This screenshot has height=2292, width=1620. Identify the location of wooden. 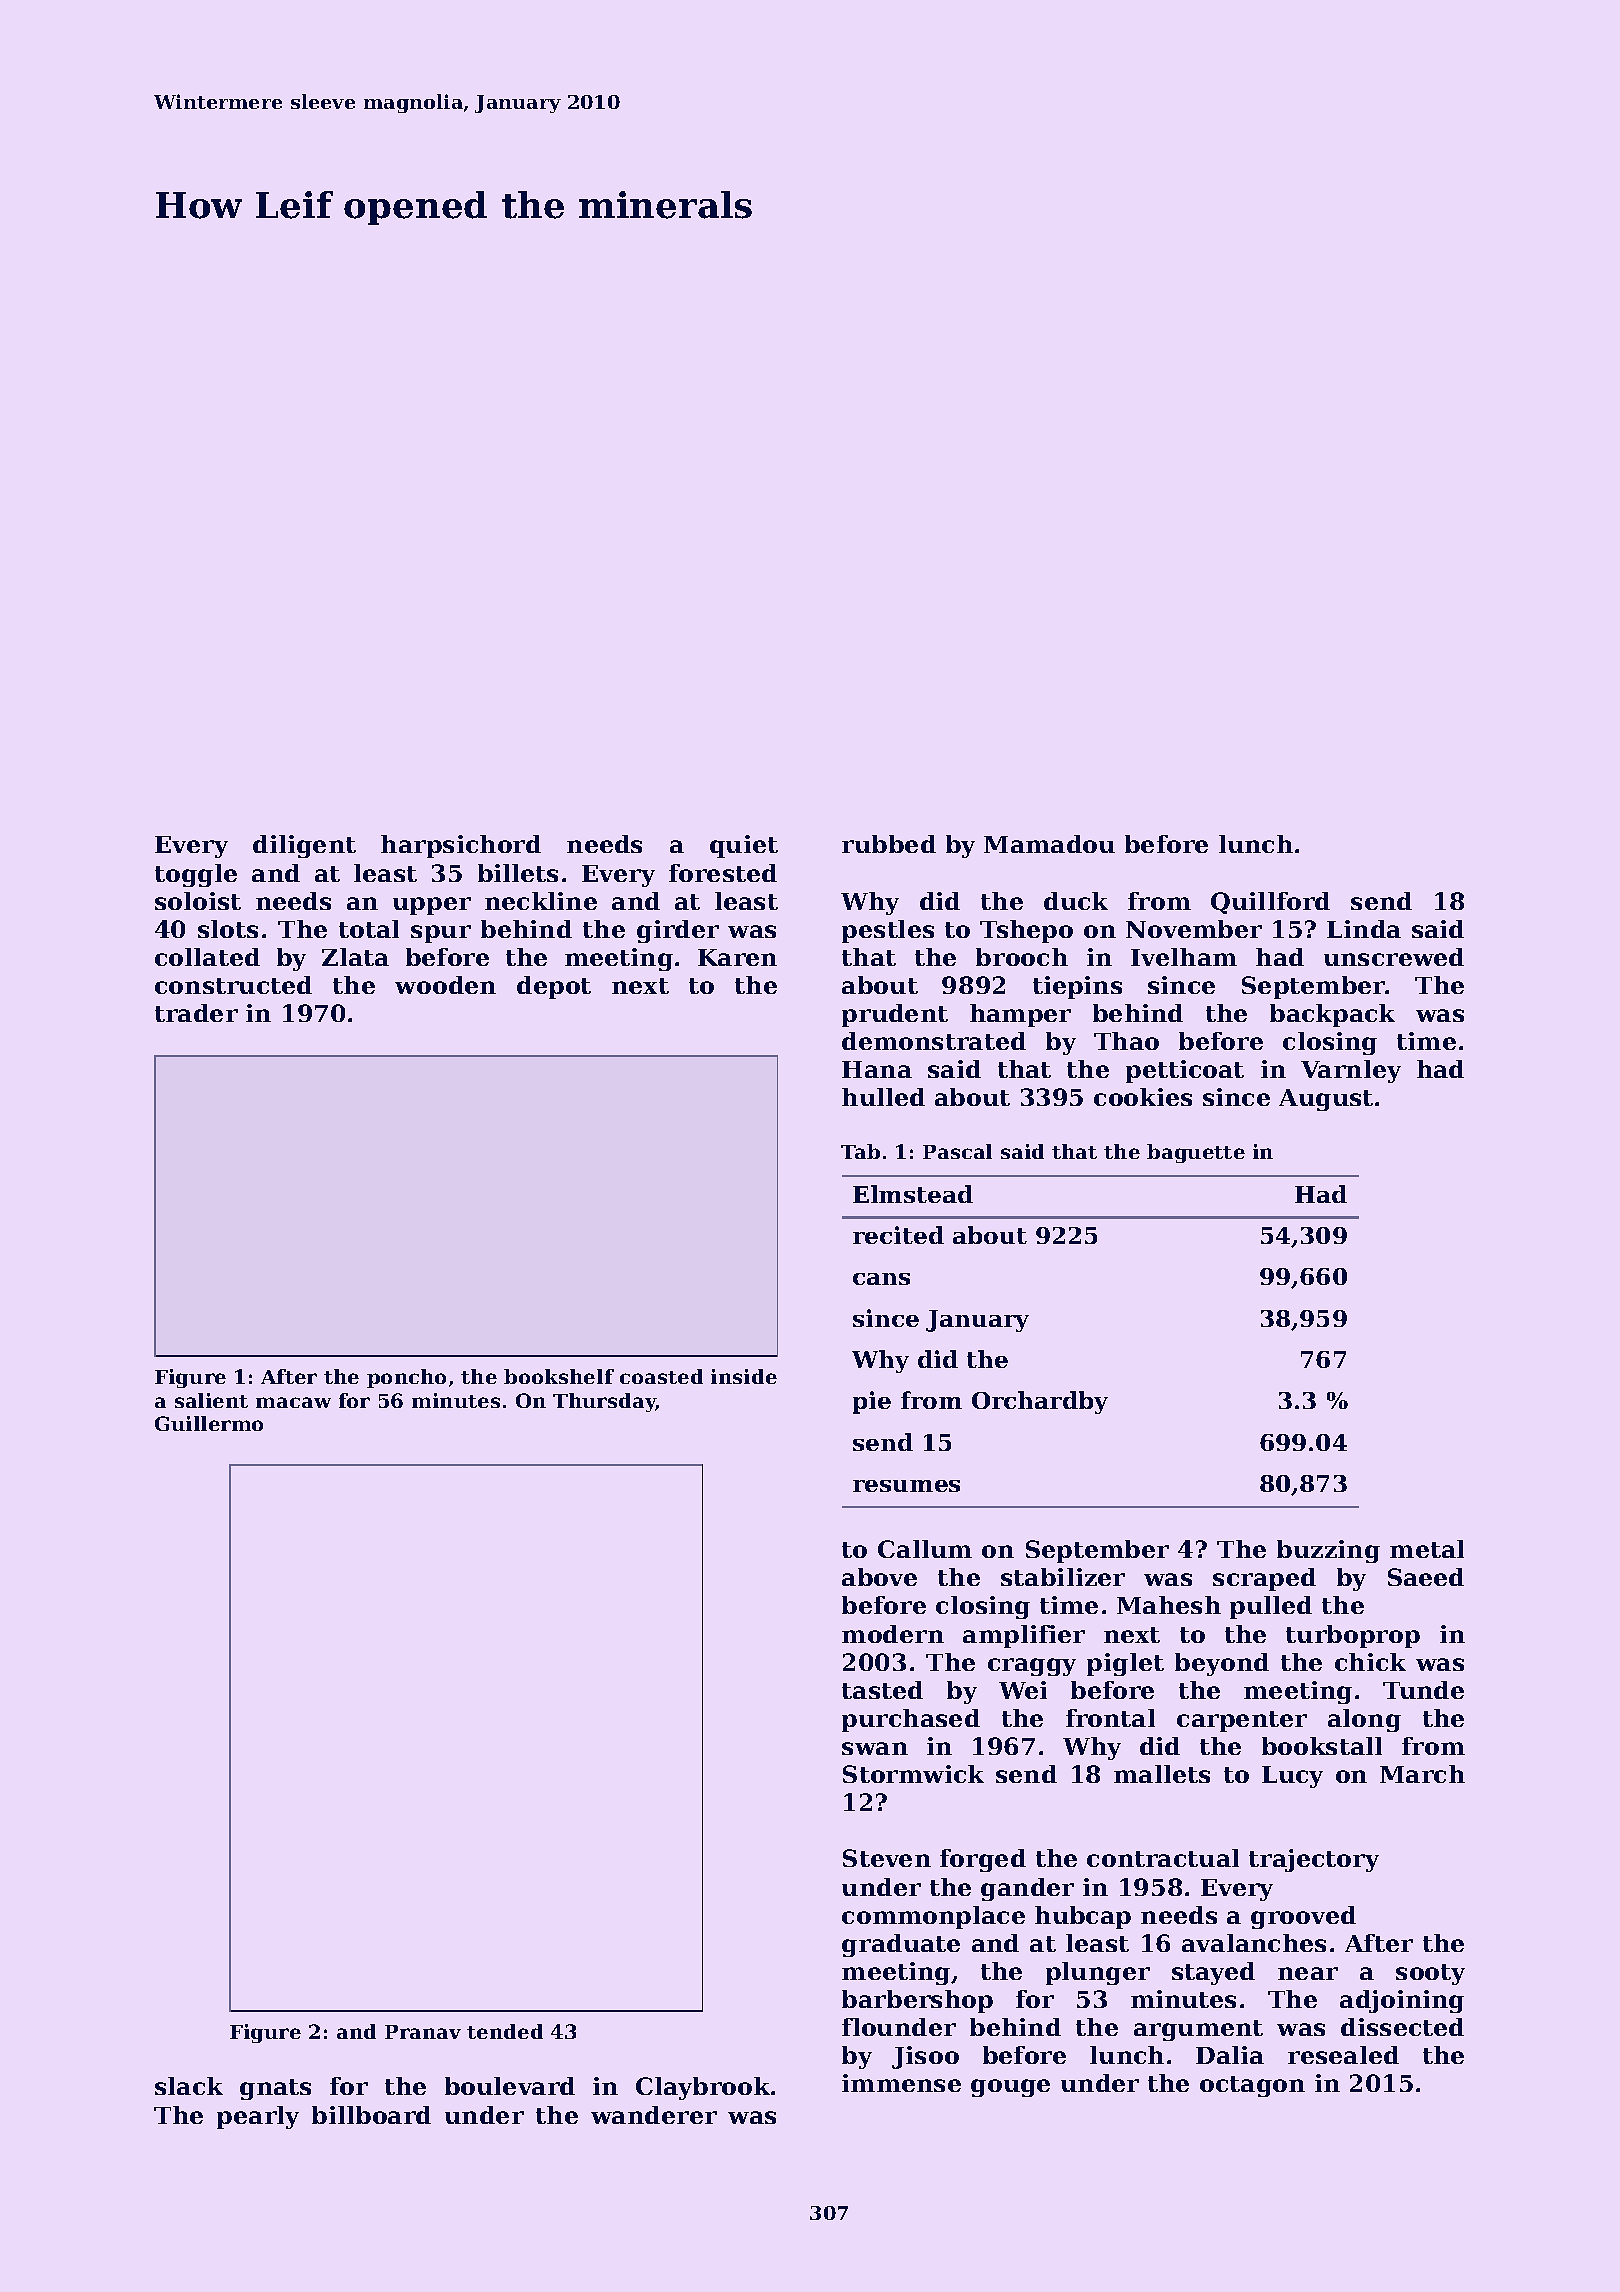
(445, 985).
